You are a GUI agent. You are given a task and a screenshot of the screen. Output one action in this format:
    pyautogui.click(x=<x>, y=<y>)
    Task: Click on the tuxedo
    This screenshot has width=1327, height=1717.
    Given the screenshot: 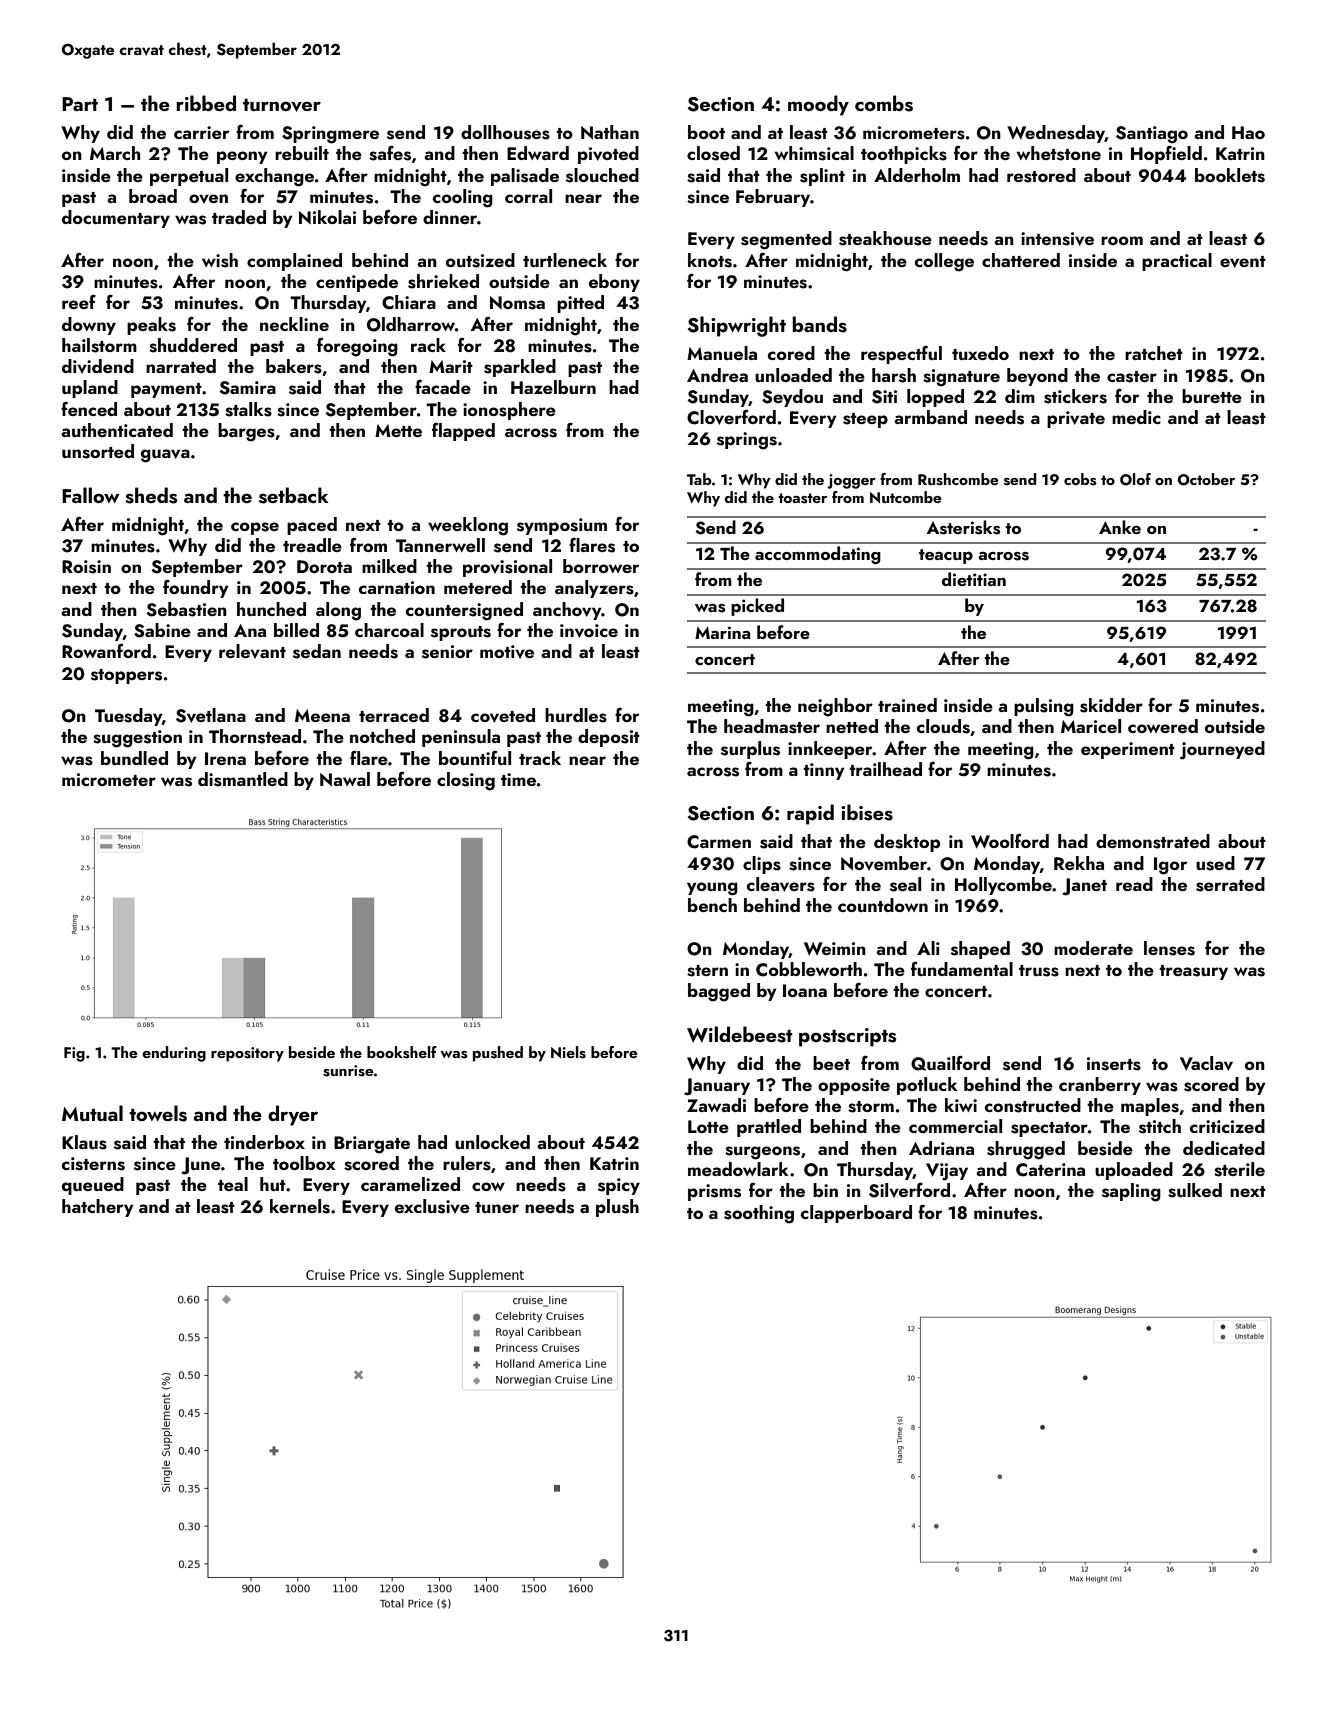 What is the action you would take?
    pyautogui.click(x=980, y=353)
